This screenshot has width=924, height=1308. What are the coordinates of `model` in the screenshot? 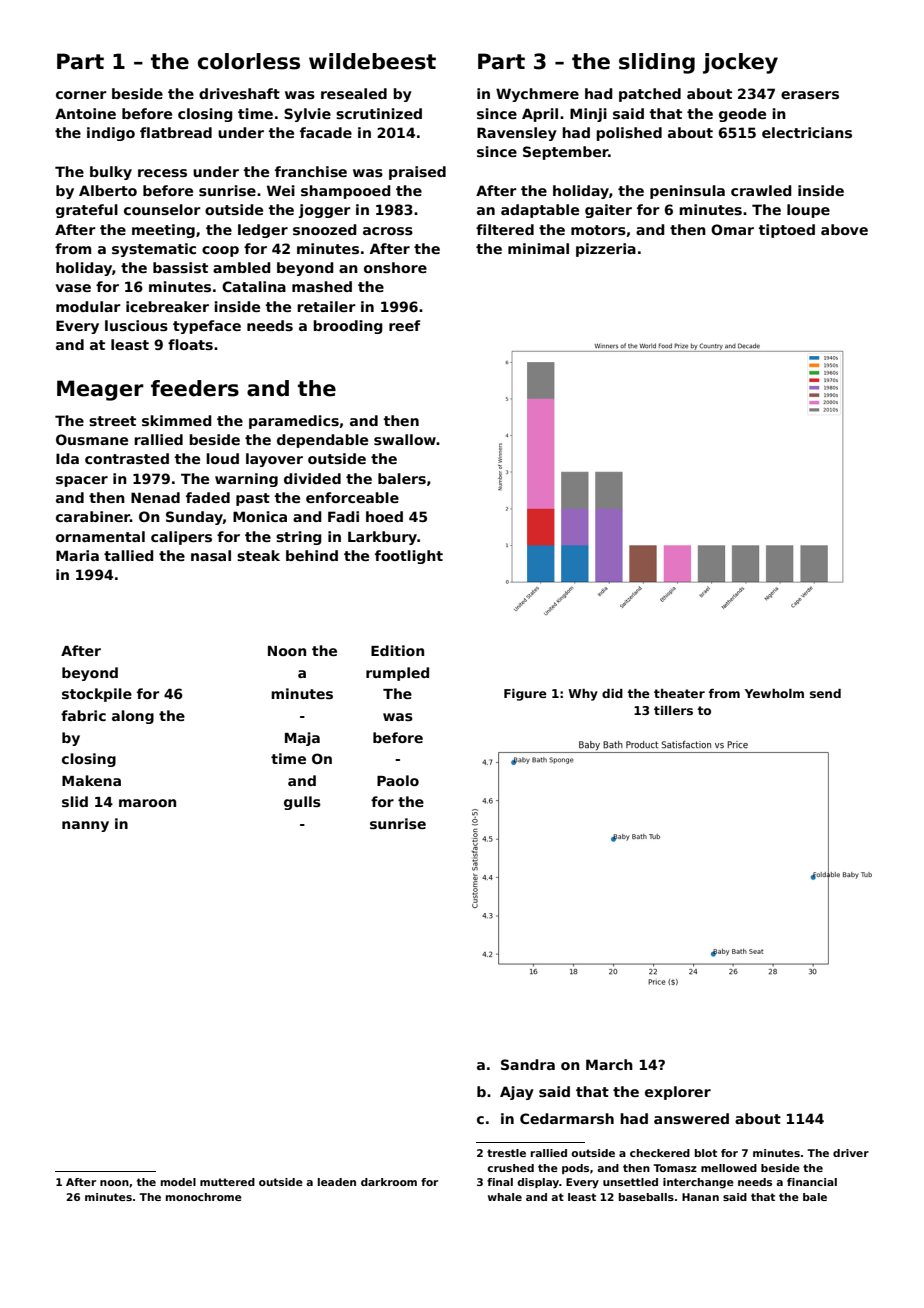 It's located at (178, 1182).
